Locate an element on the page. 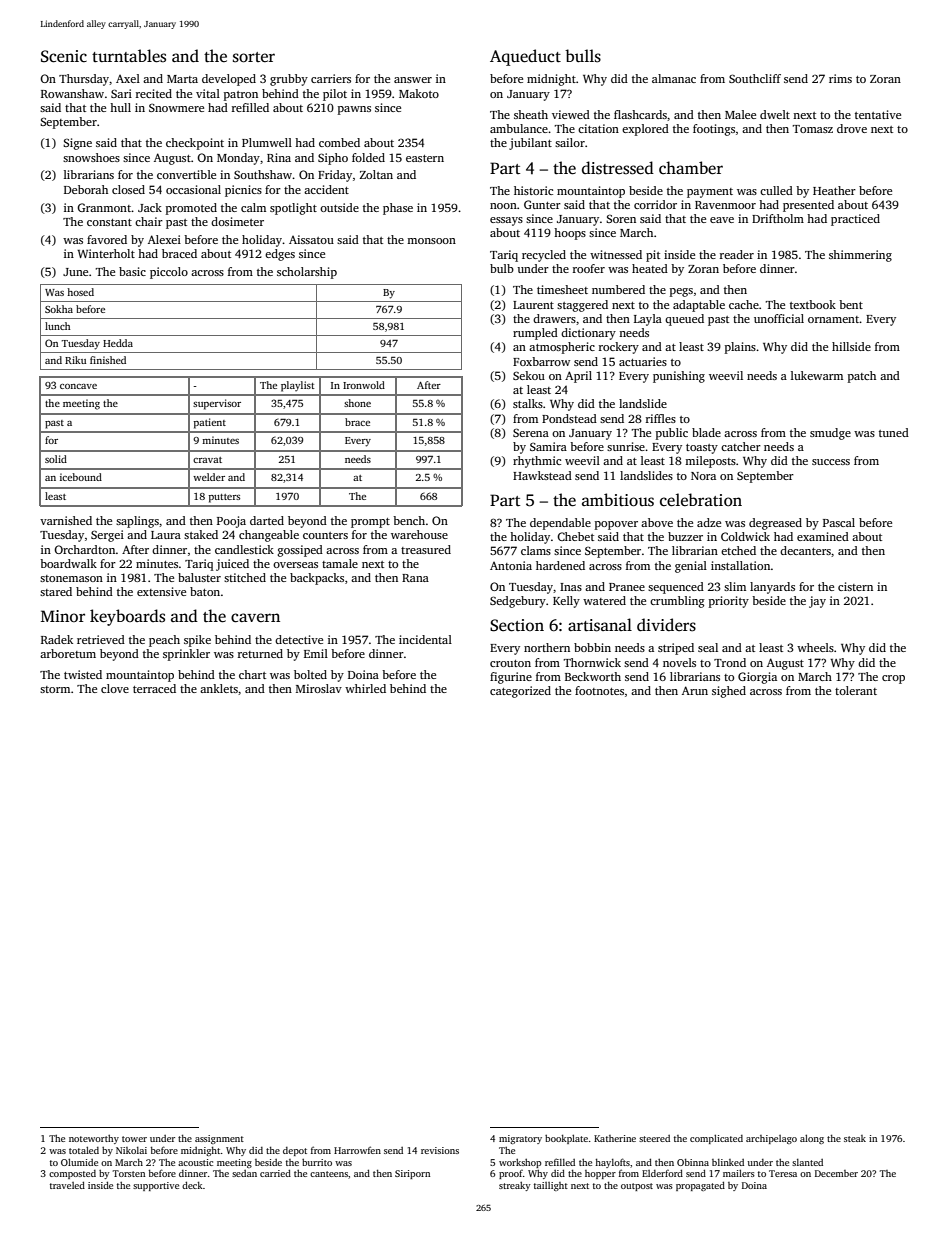  categorized is located at coordinates (520, 692).
